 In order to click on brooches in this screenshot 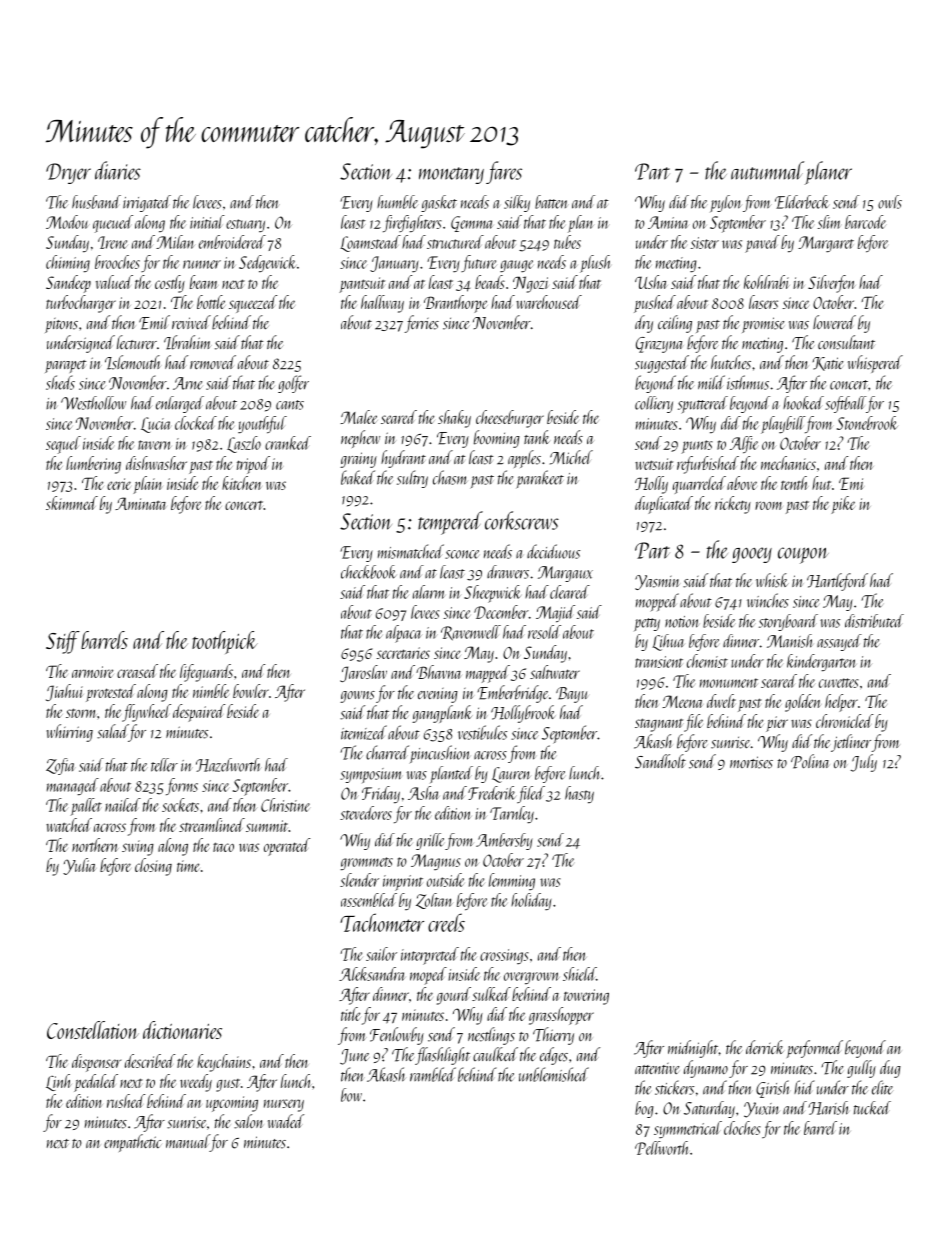, I will do `click(117, 262)`.
